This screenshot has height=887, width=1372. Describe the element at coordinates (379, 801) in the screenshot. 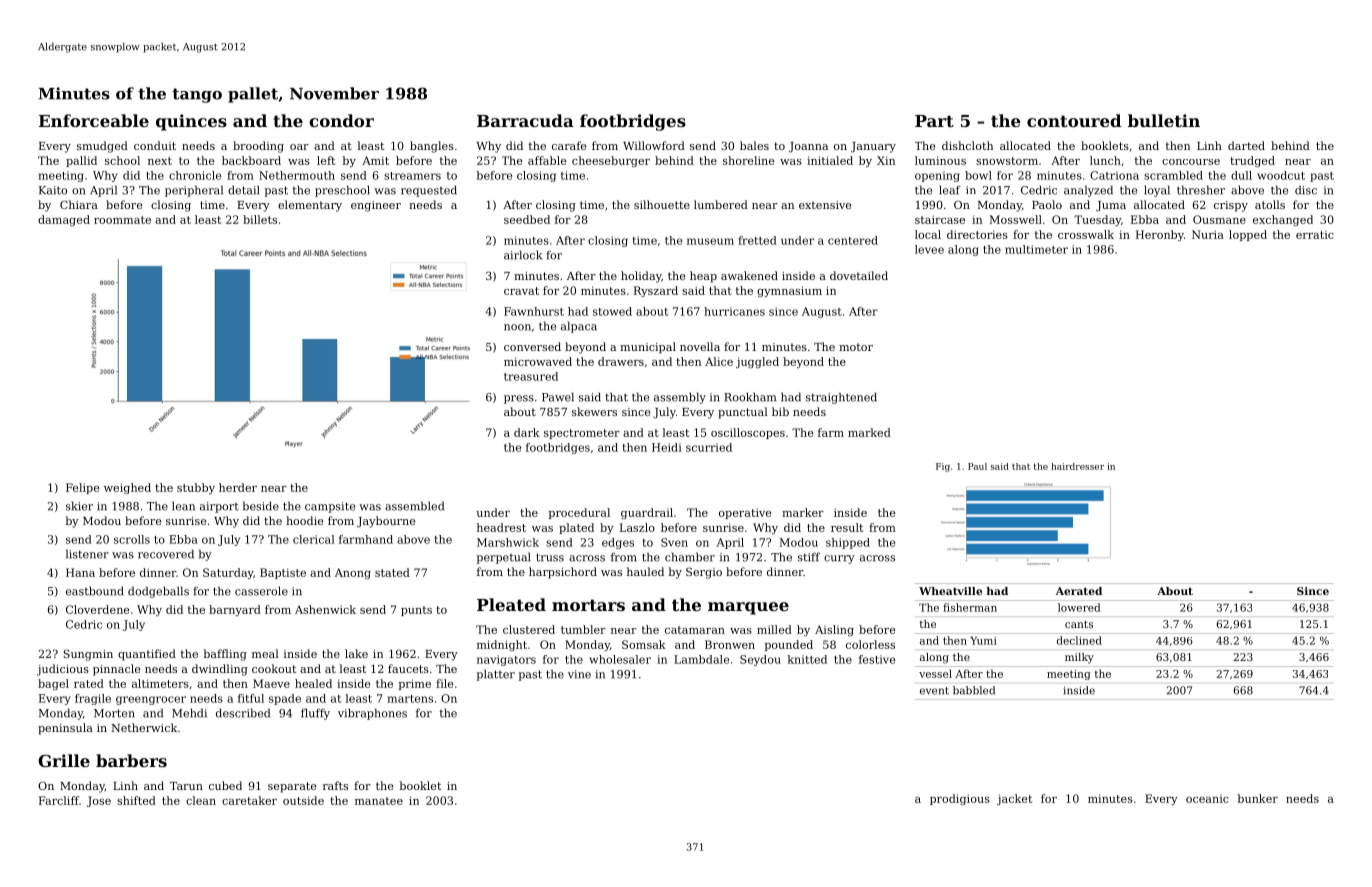

I see `manatee` at that location.
